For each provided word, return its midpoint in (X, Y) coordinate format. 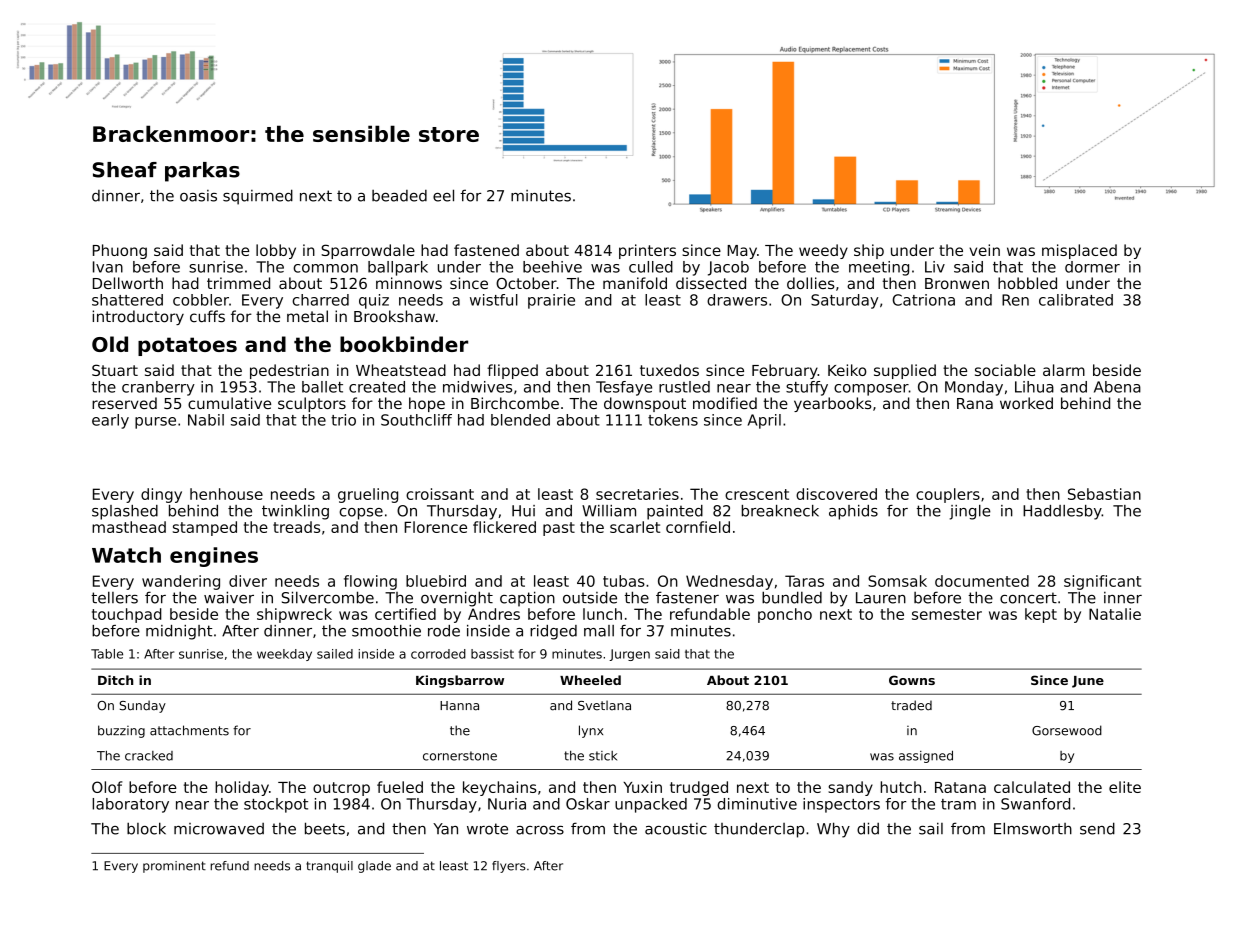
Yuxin (642, 787)
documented (982, 581)
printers (647, 251)
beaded (399, 196)
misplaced (1079, 251)
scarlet (635, 527)
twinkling (295, 512)
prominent (174, 867)
